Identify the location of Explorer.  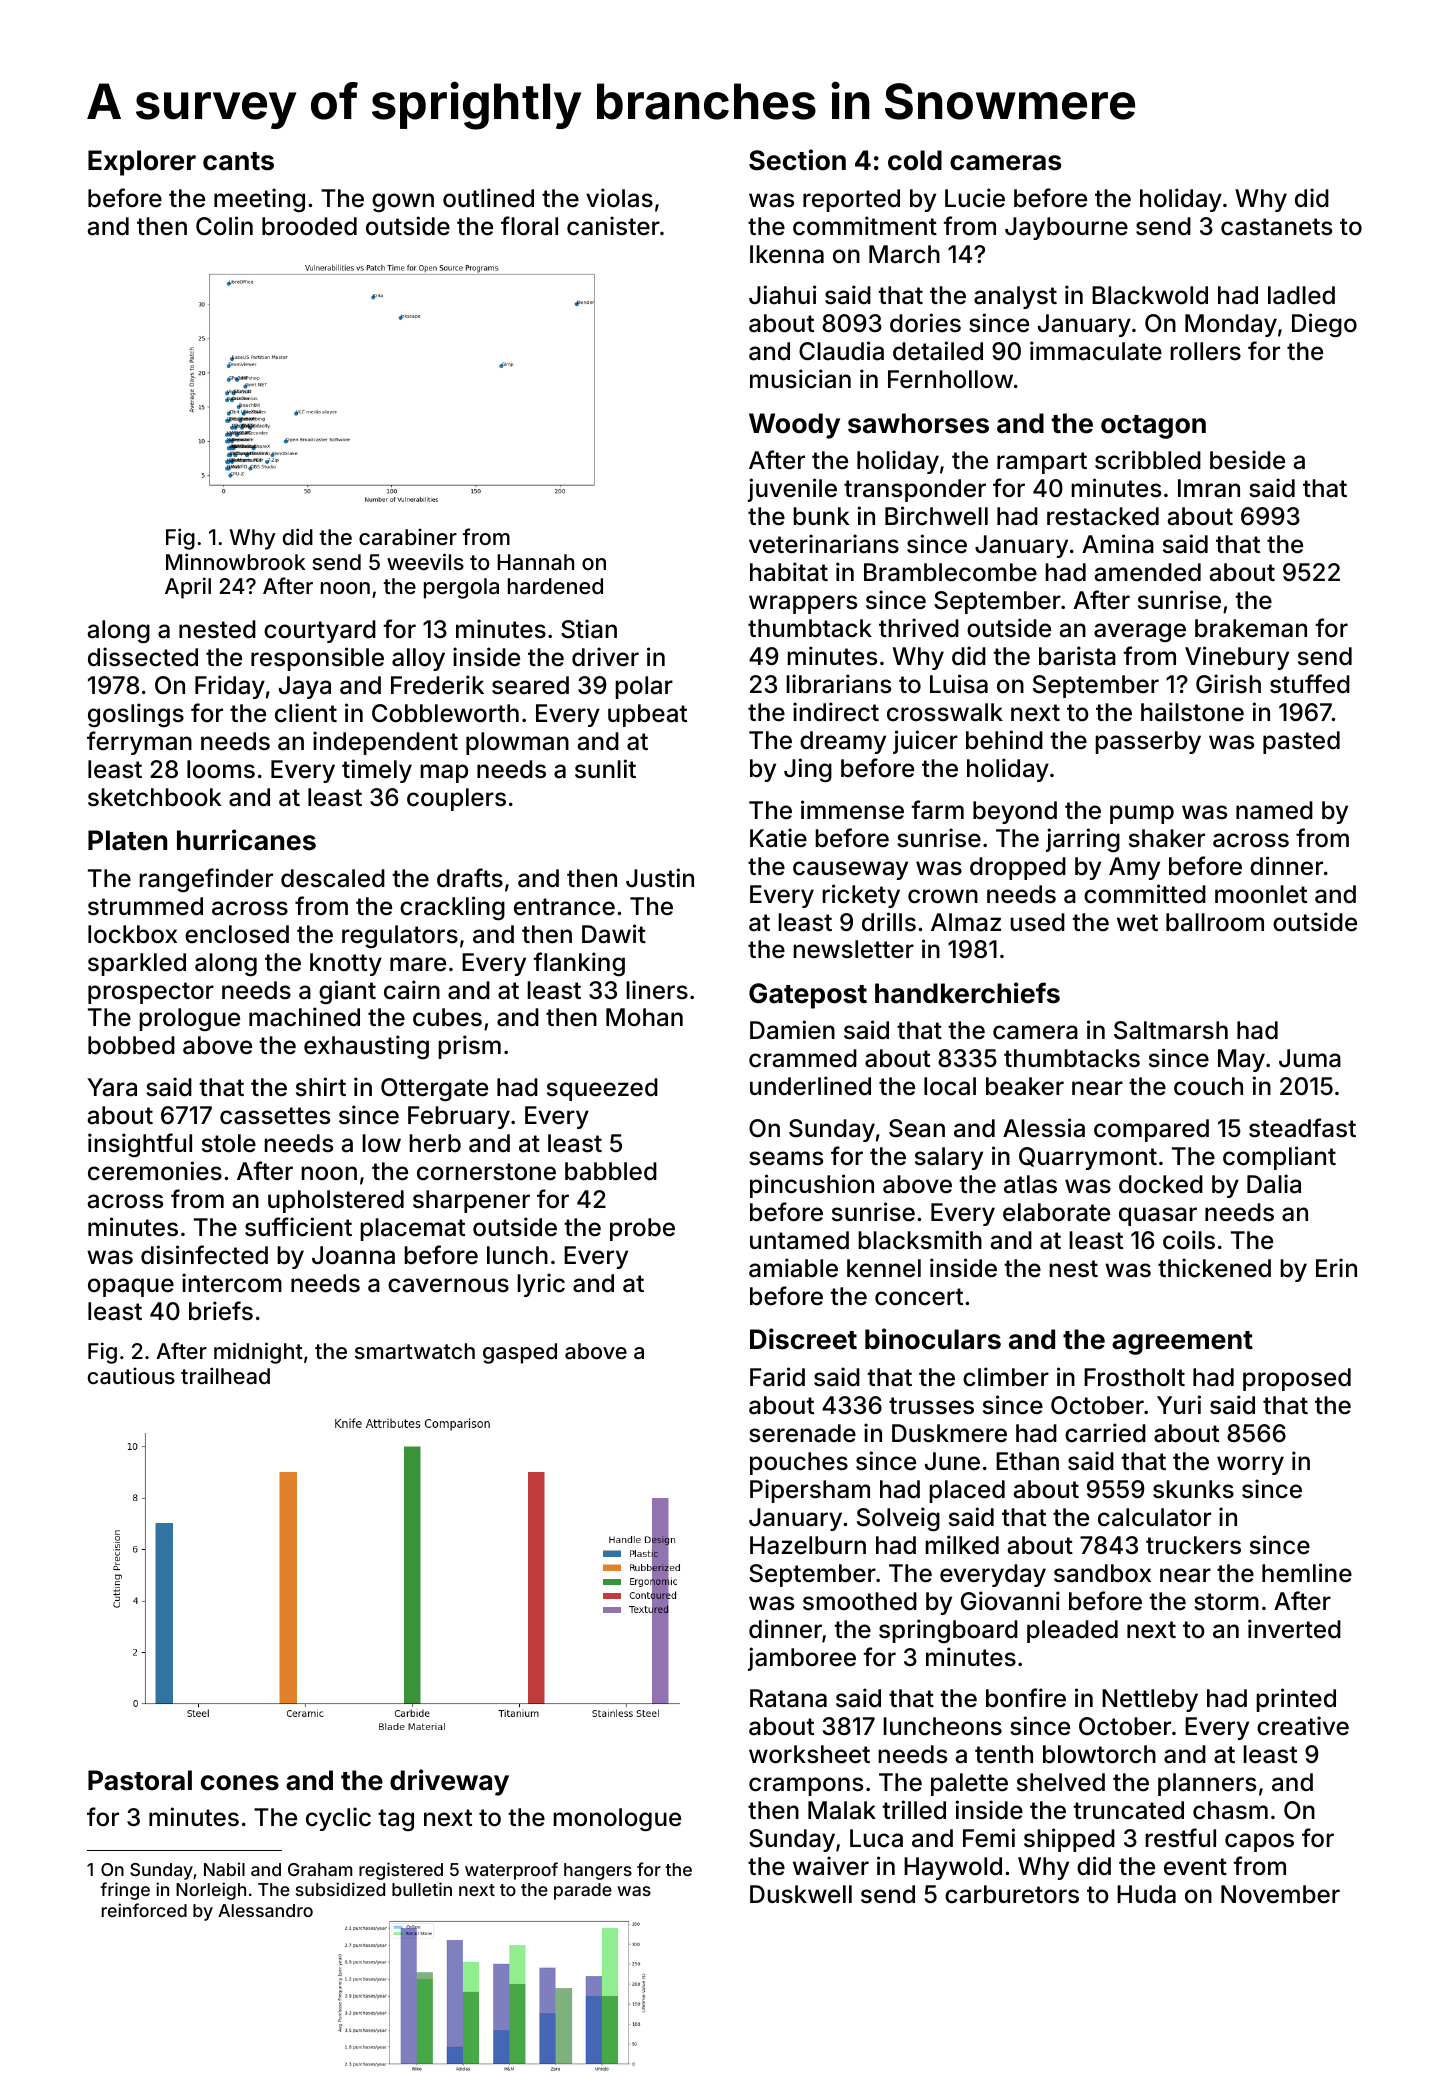
(142, 163).
